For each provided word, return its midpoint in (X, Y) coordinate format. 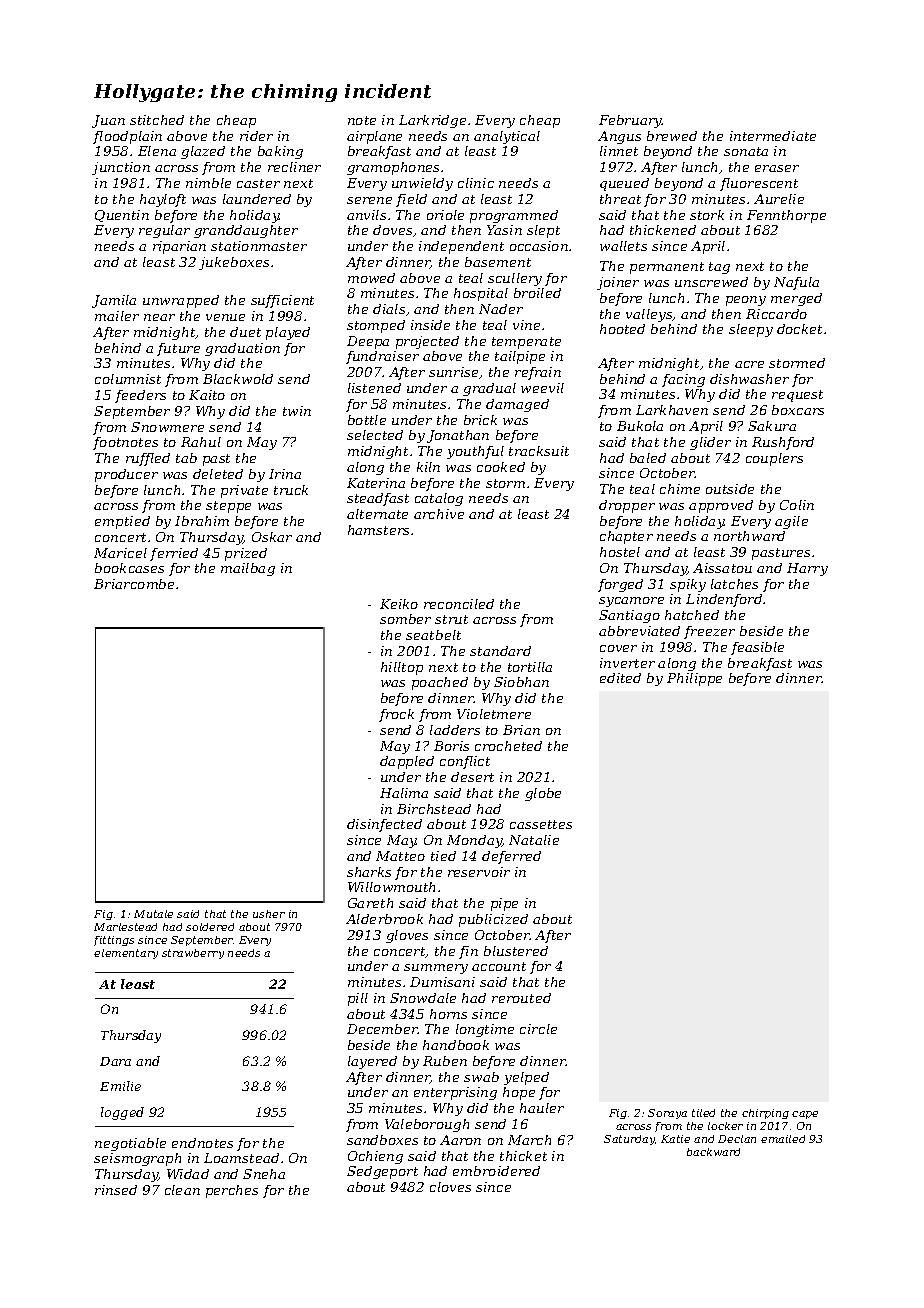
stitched (157, 120)
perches (232, 1191)
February (630, 121)
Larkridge (432, 121)
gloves (407, 936)
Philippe (694, 679)
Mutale (153, 914)
